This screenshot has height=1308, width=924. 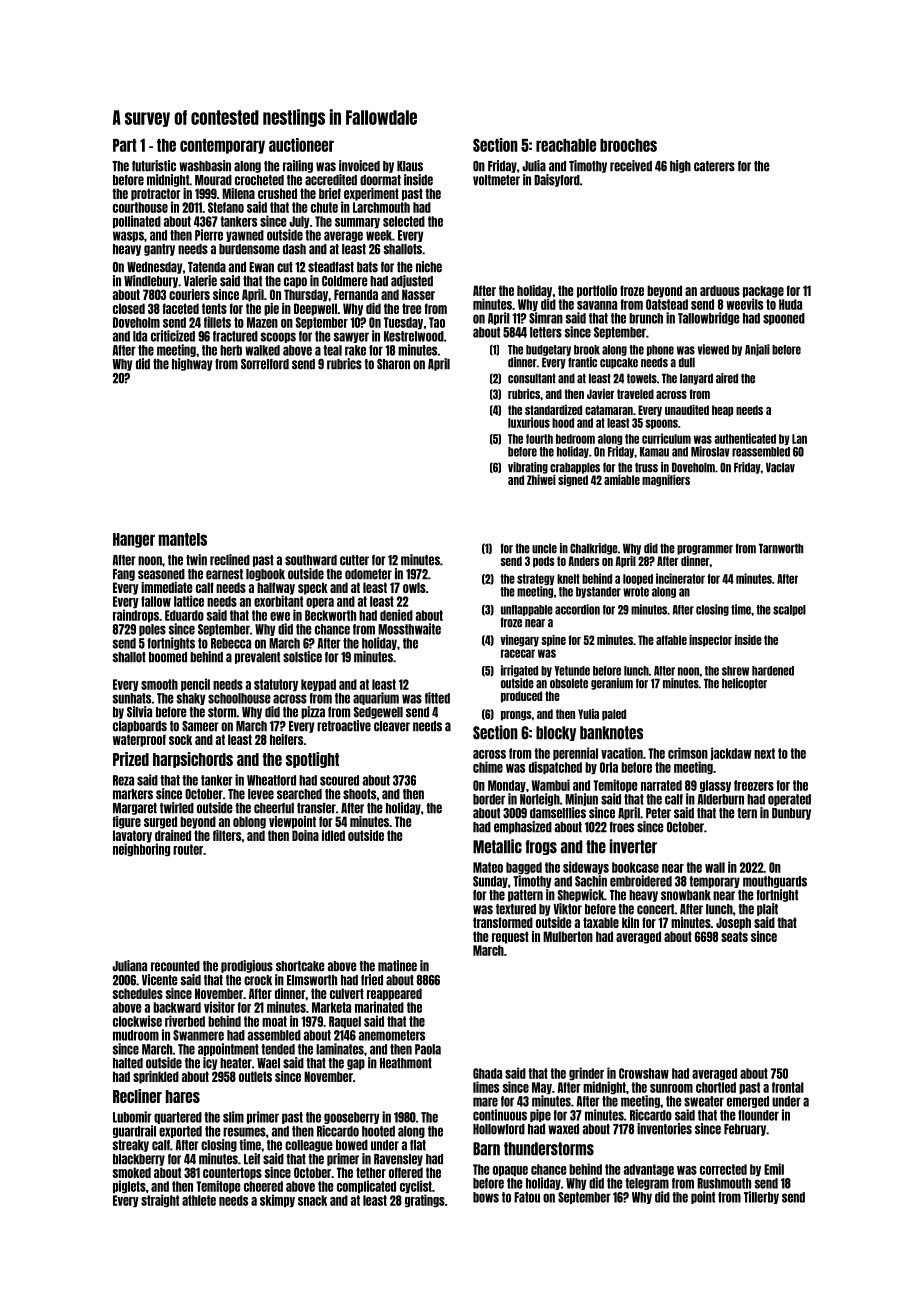 What do you see at coordinates (649, 1170) in the screenshot?
I see `advantage` at bounding box center [649, 1170].
